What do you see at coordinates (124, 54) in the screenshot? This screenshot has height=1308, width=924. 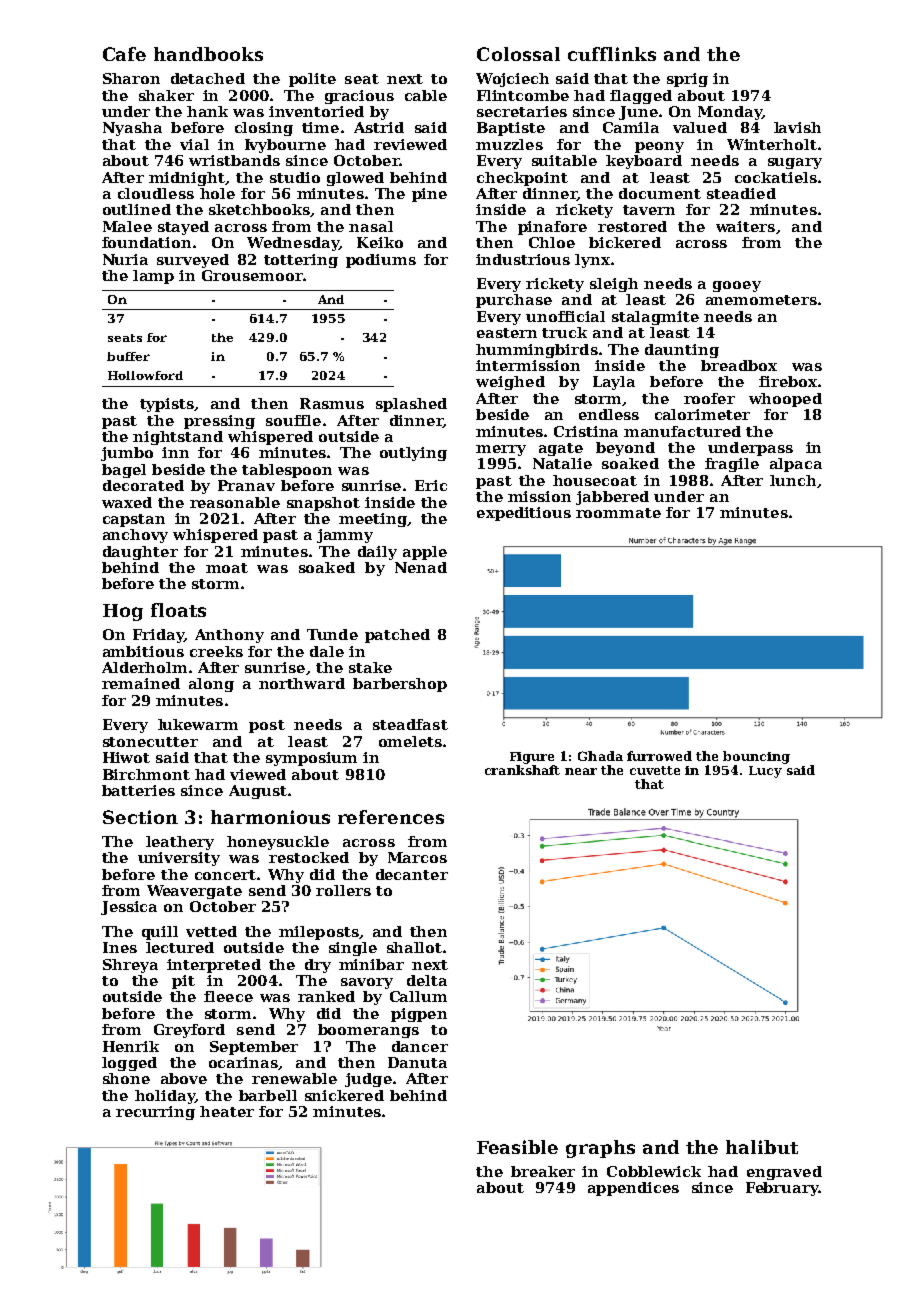 I see `Cafe` at bounding box center [124, 54].
